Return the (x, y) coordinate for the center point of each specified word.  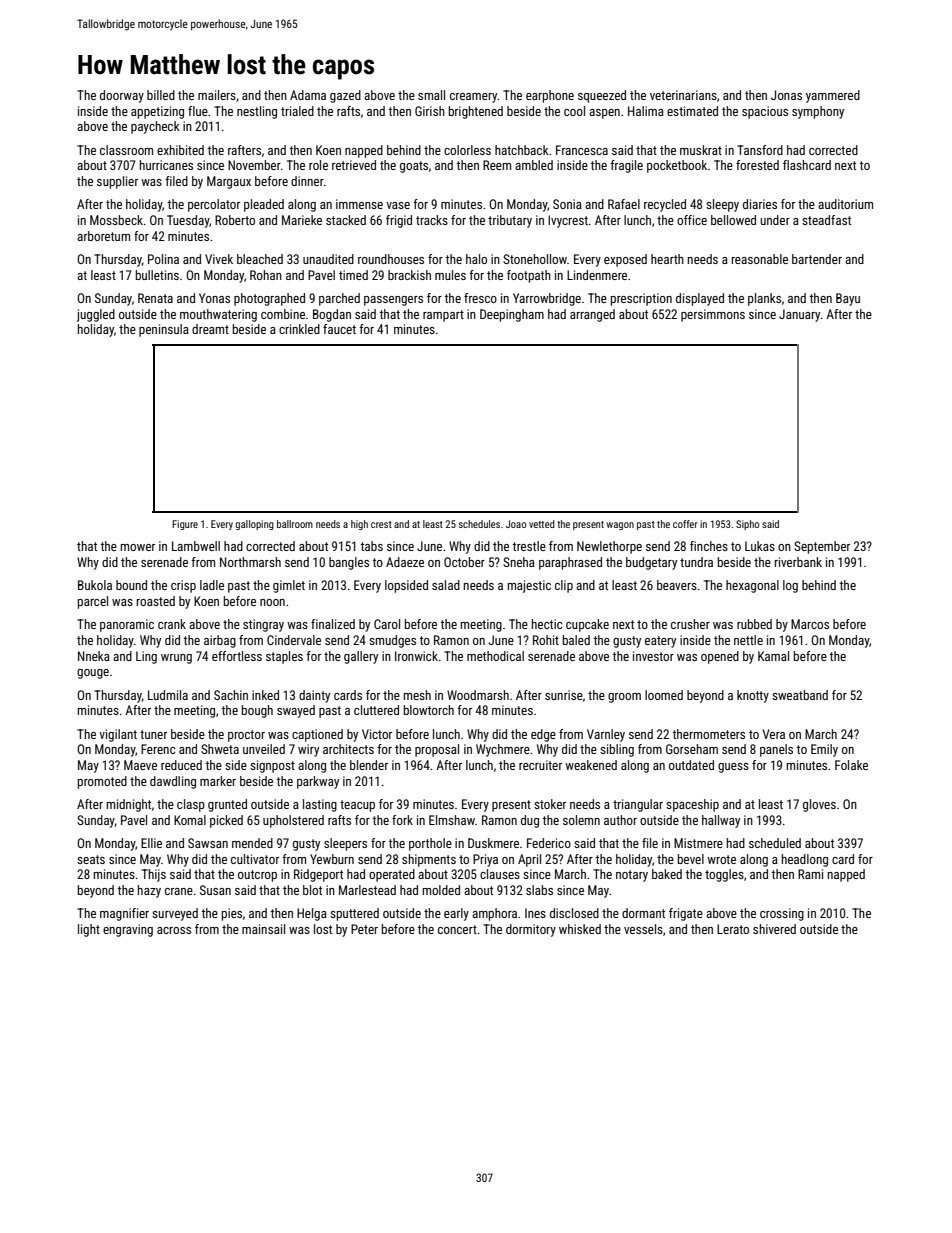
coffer (685, 524)
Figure (185, 525)
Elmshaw (452, 820)
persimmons (713, 315)
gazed (345, 96)
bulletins (157, 275)
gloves (819, 805)
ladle (212, 585)
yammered (833, 96)
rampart (443, 316)
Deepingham (512, 315)
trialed (297, 111)
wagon (620, 526)
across (174, 930)
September (822, 547)
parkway (318, 782)
